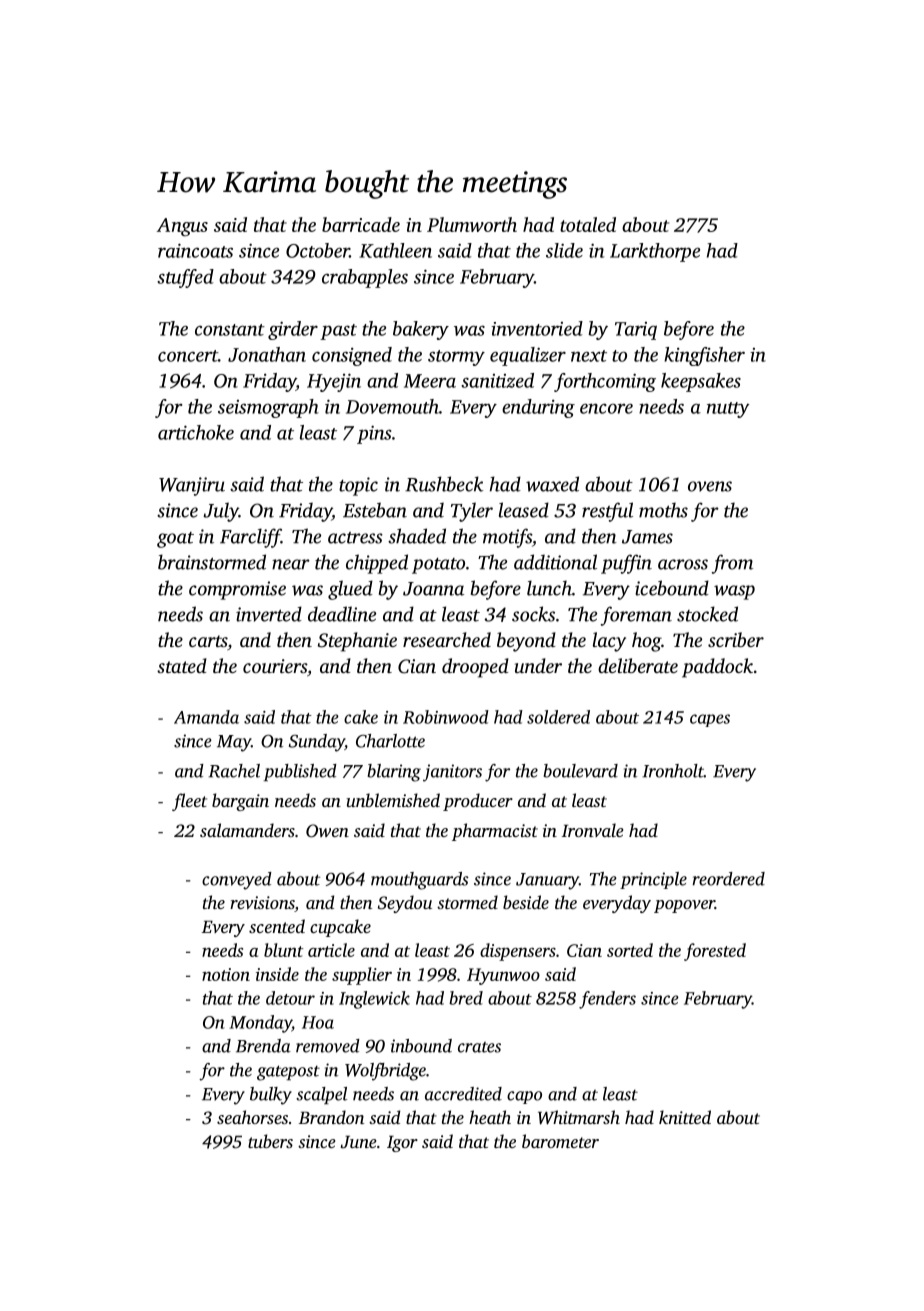 This screenshot has width=924, height=1311. What do you see at coordinates (472, 224) in the screenshot?
I see `Plumworth` at bounding box center [472, 224].
